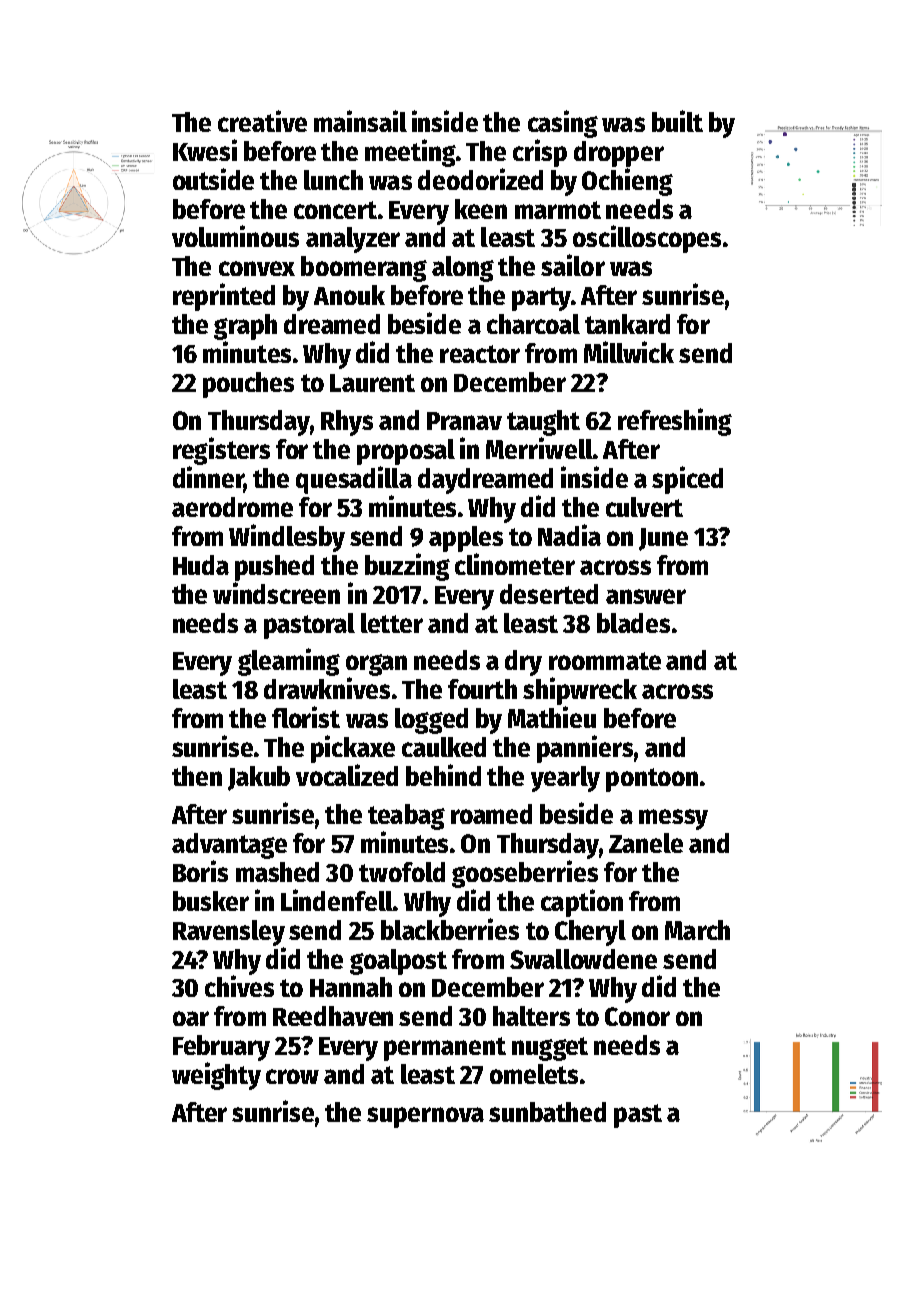 The height and width of the screenshot is (1291, 910). What do you see at coordinates (450, 929) in the screenshot?
I see `blackberries` at bounding box center [450, 929].
